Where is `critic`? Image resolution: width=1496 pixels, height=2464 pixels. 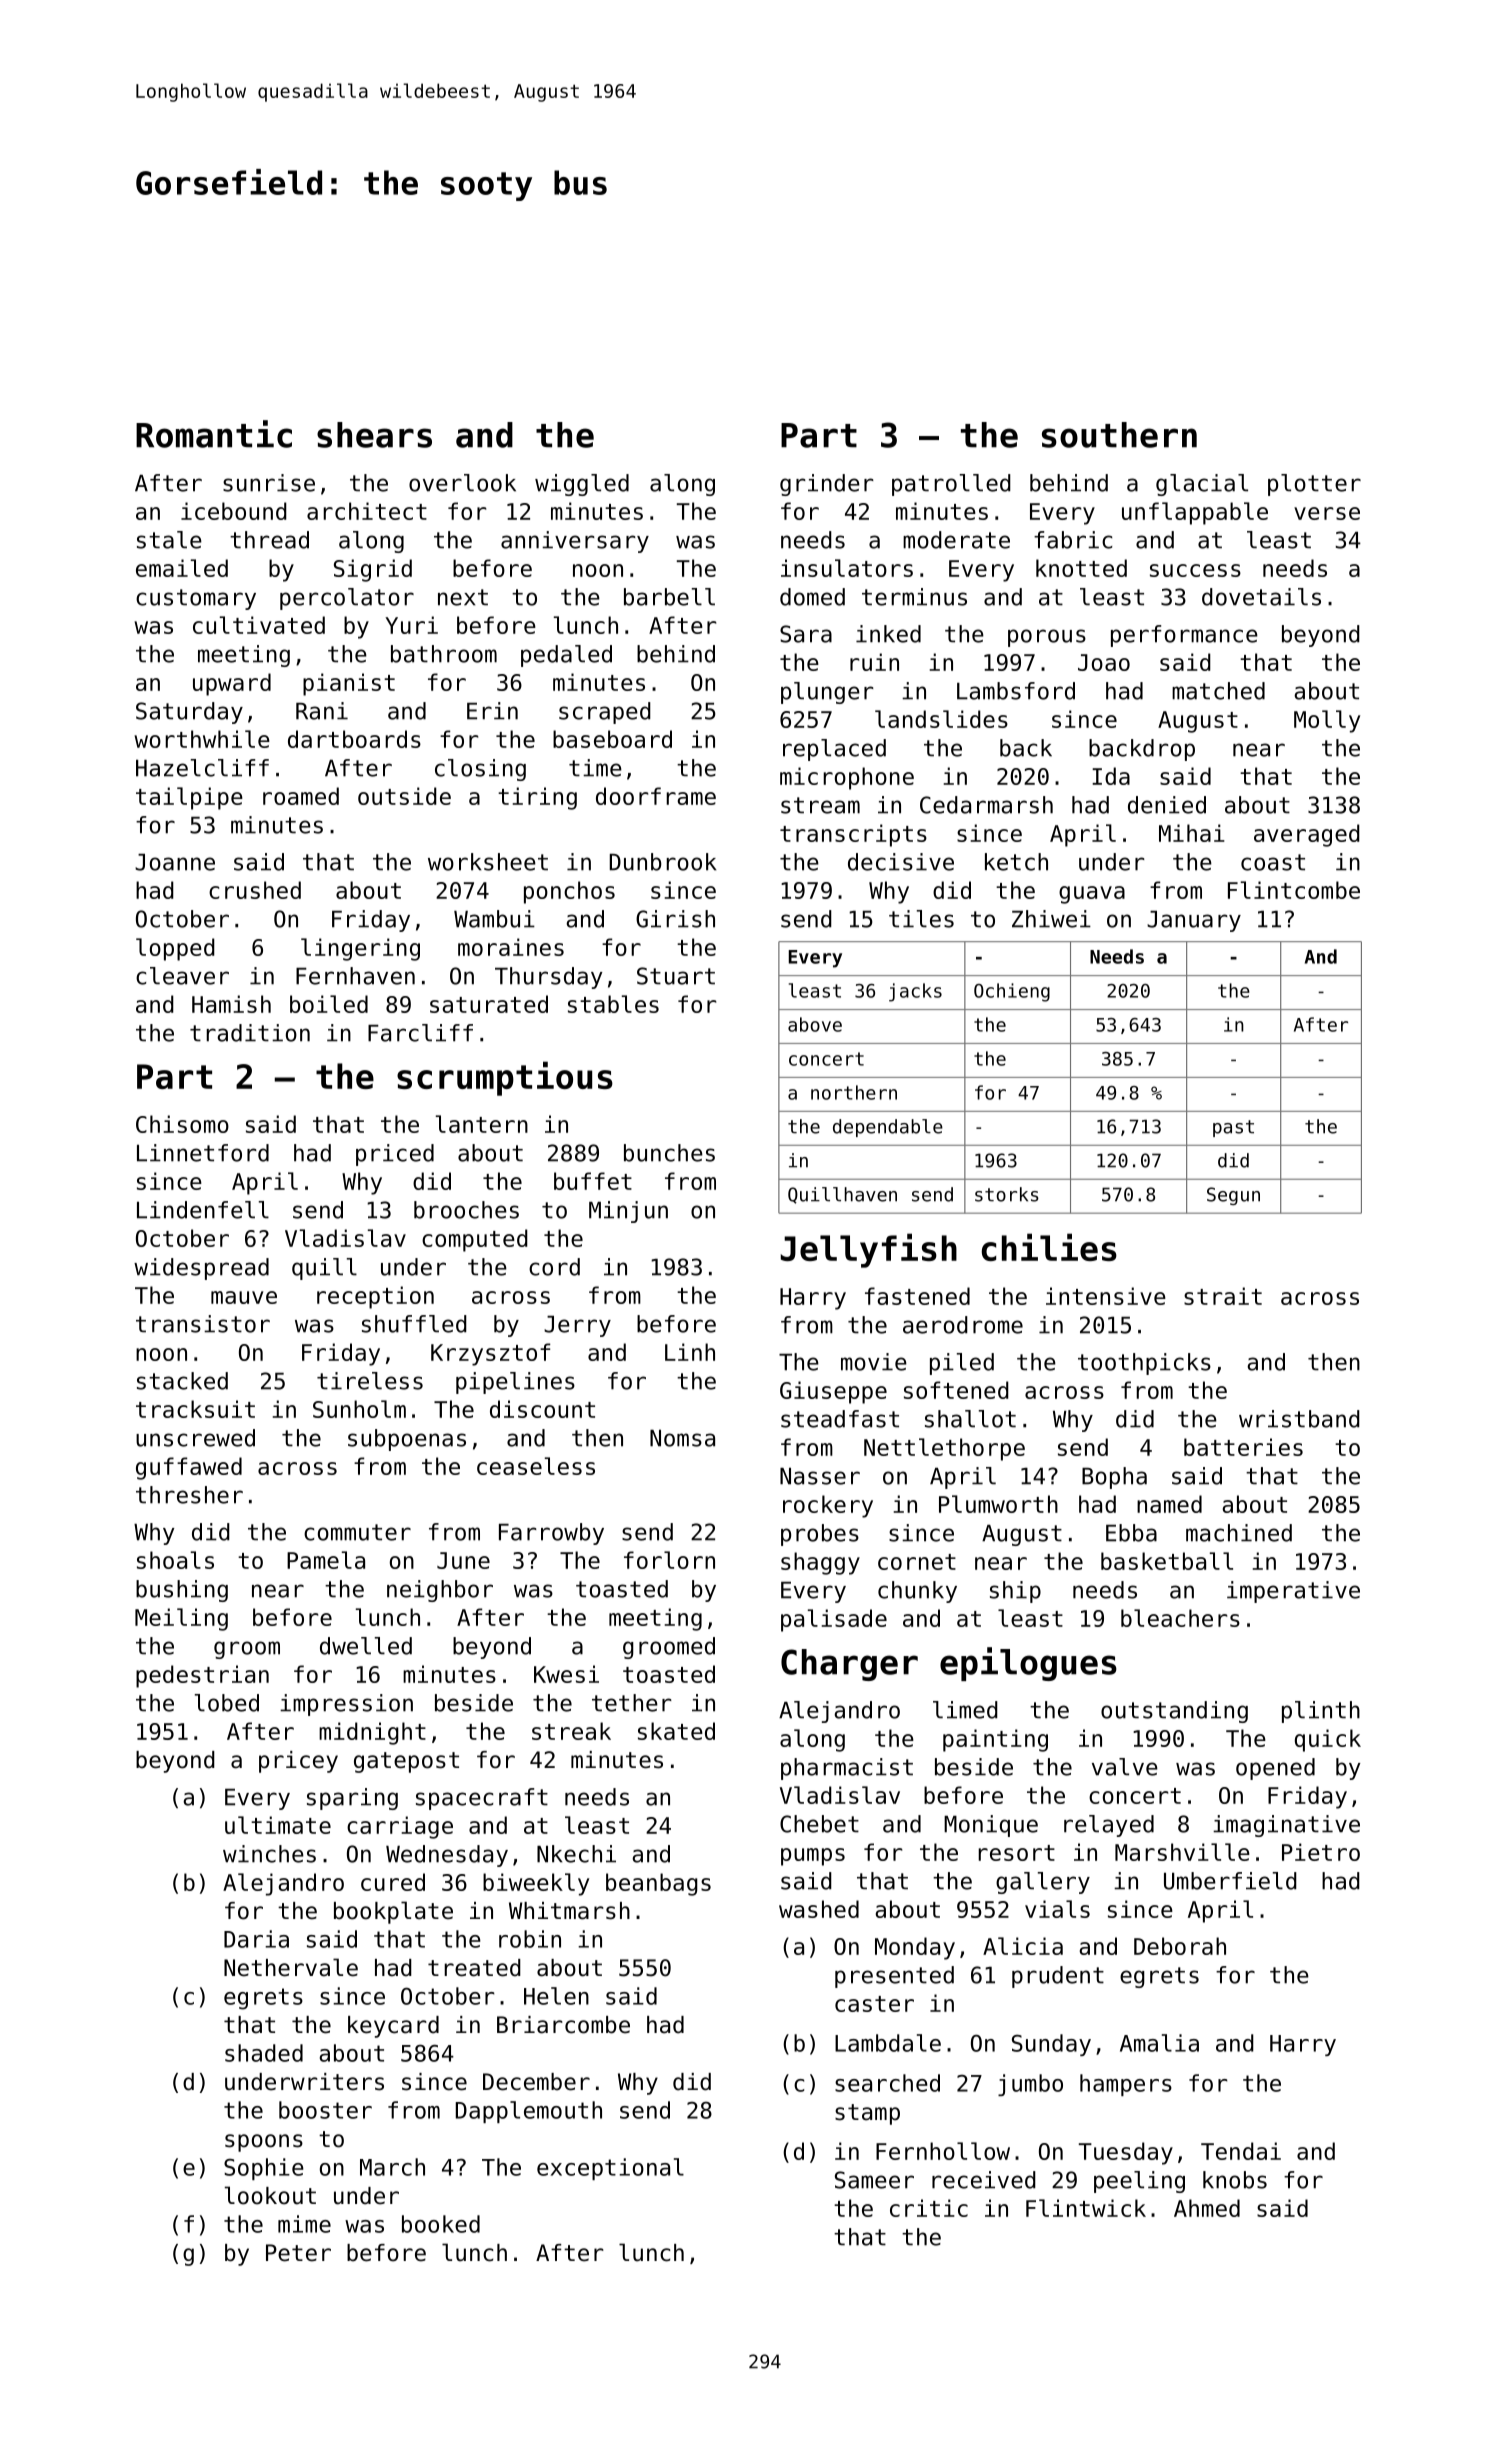
critic is located at coordinates (929, 2208).
